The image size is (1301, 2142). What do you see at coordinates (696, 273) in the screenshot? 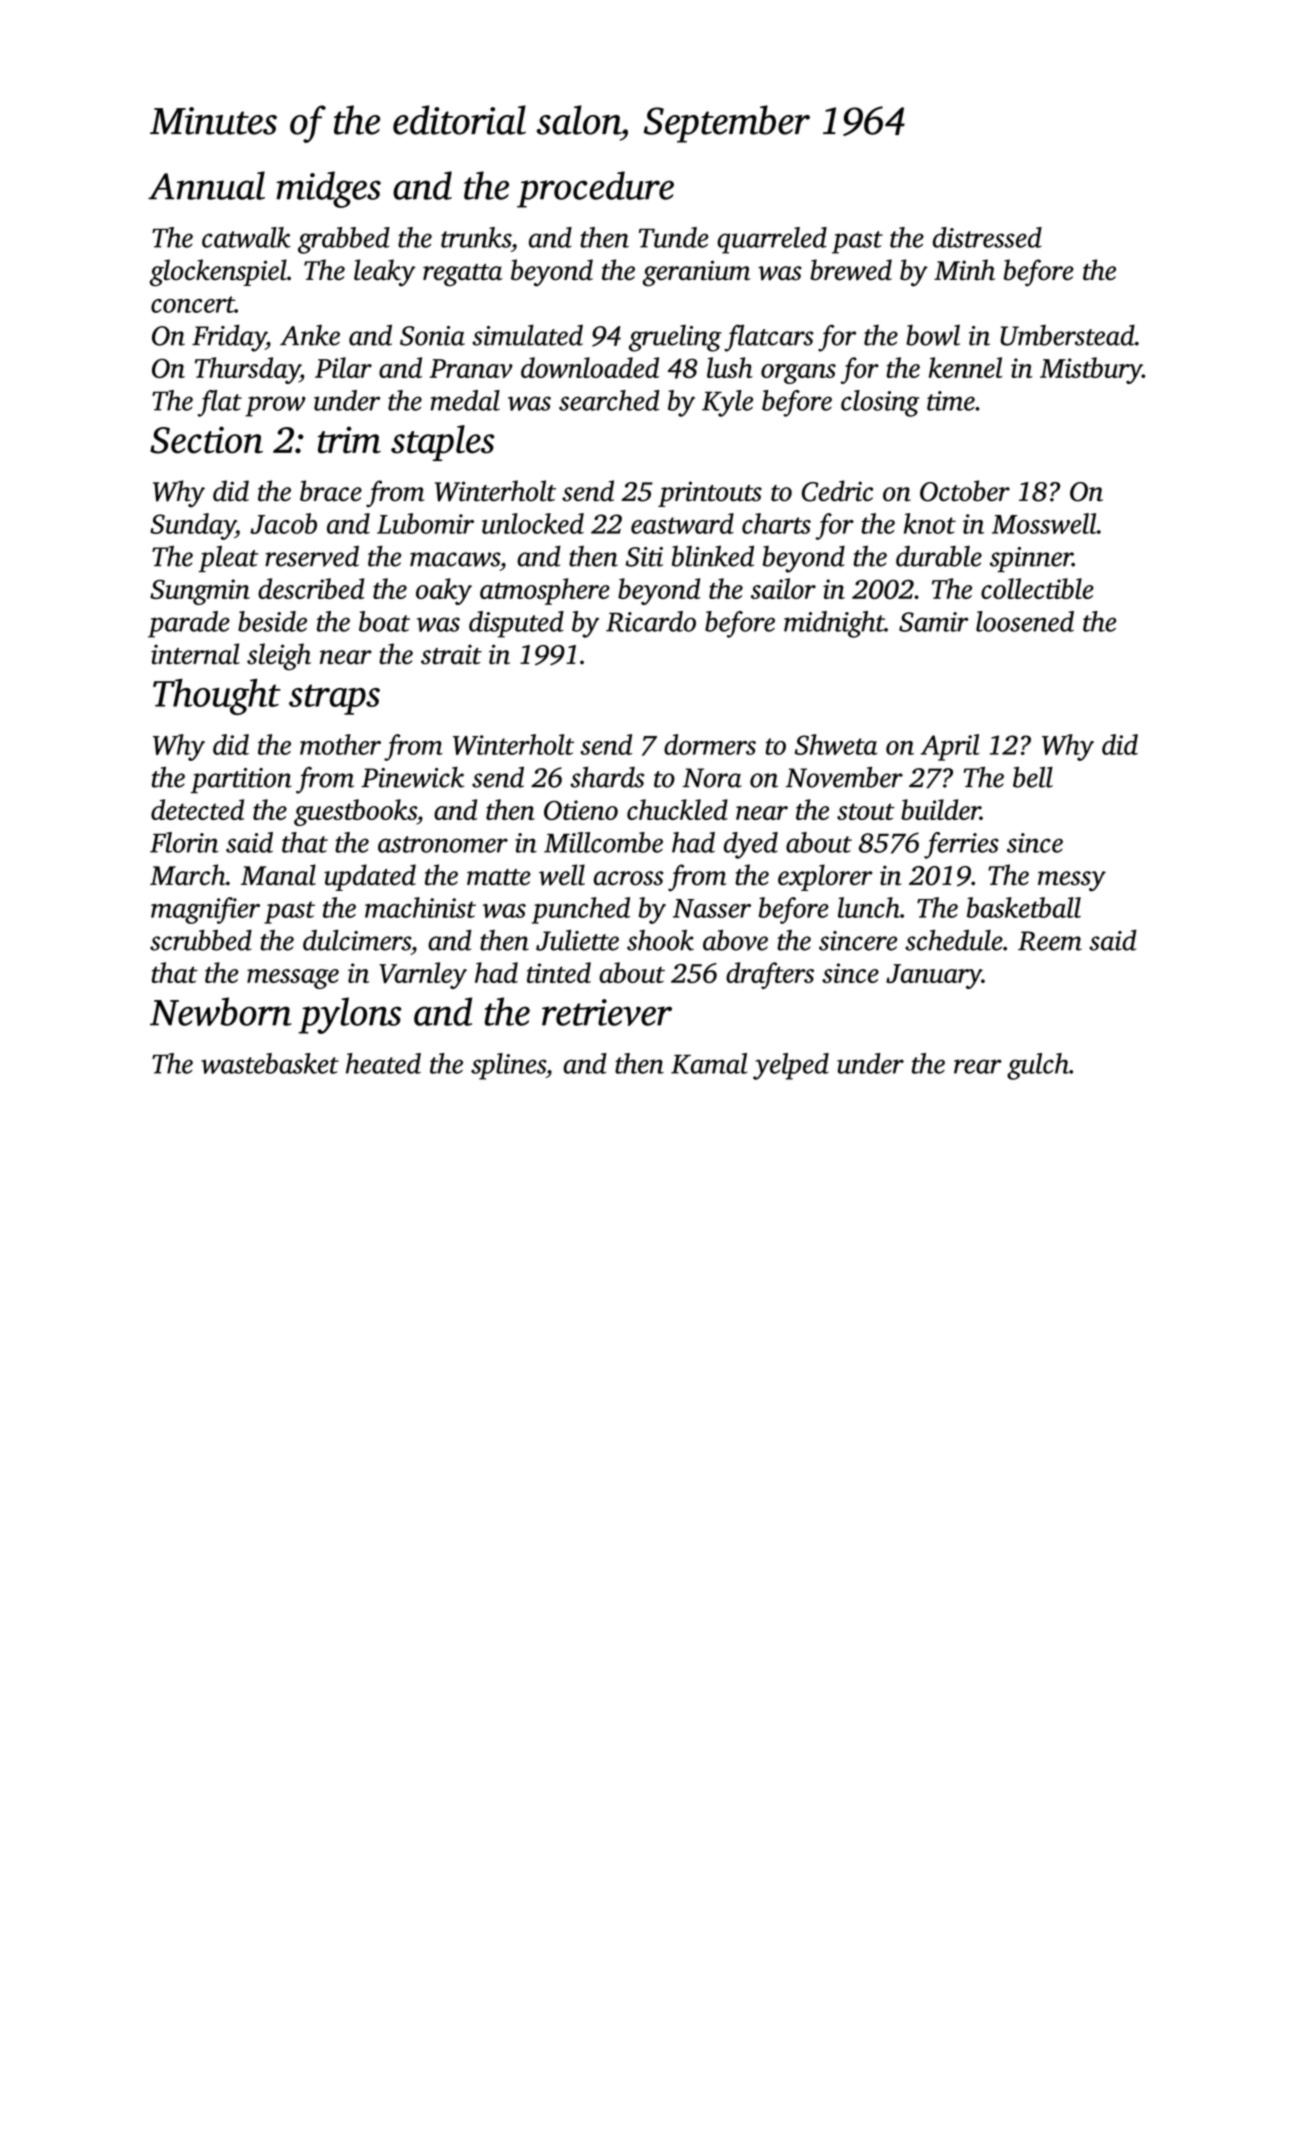
I see `geranium` at bounding box center [696, 273].
